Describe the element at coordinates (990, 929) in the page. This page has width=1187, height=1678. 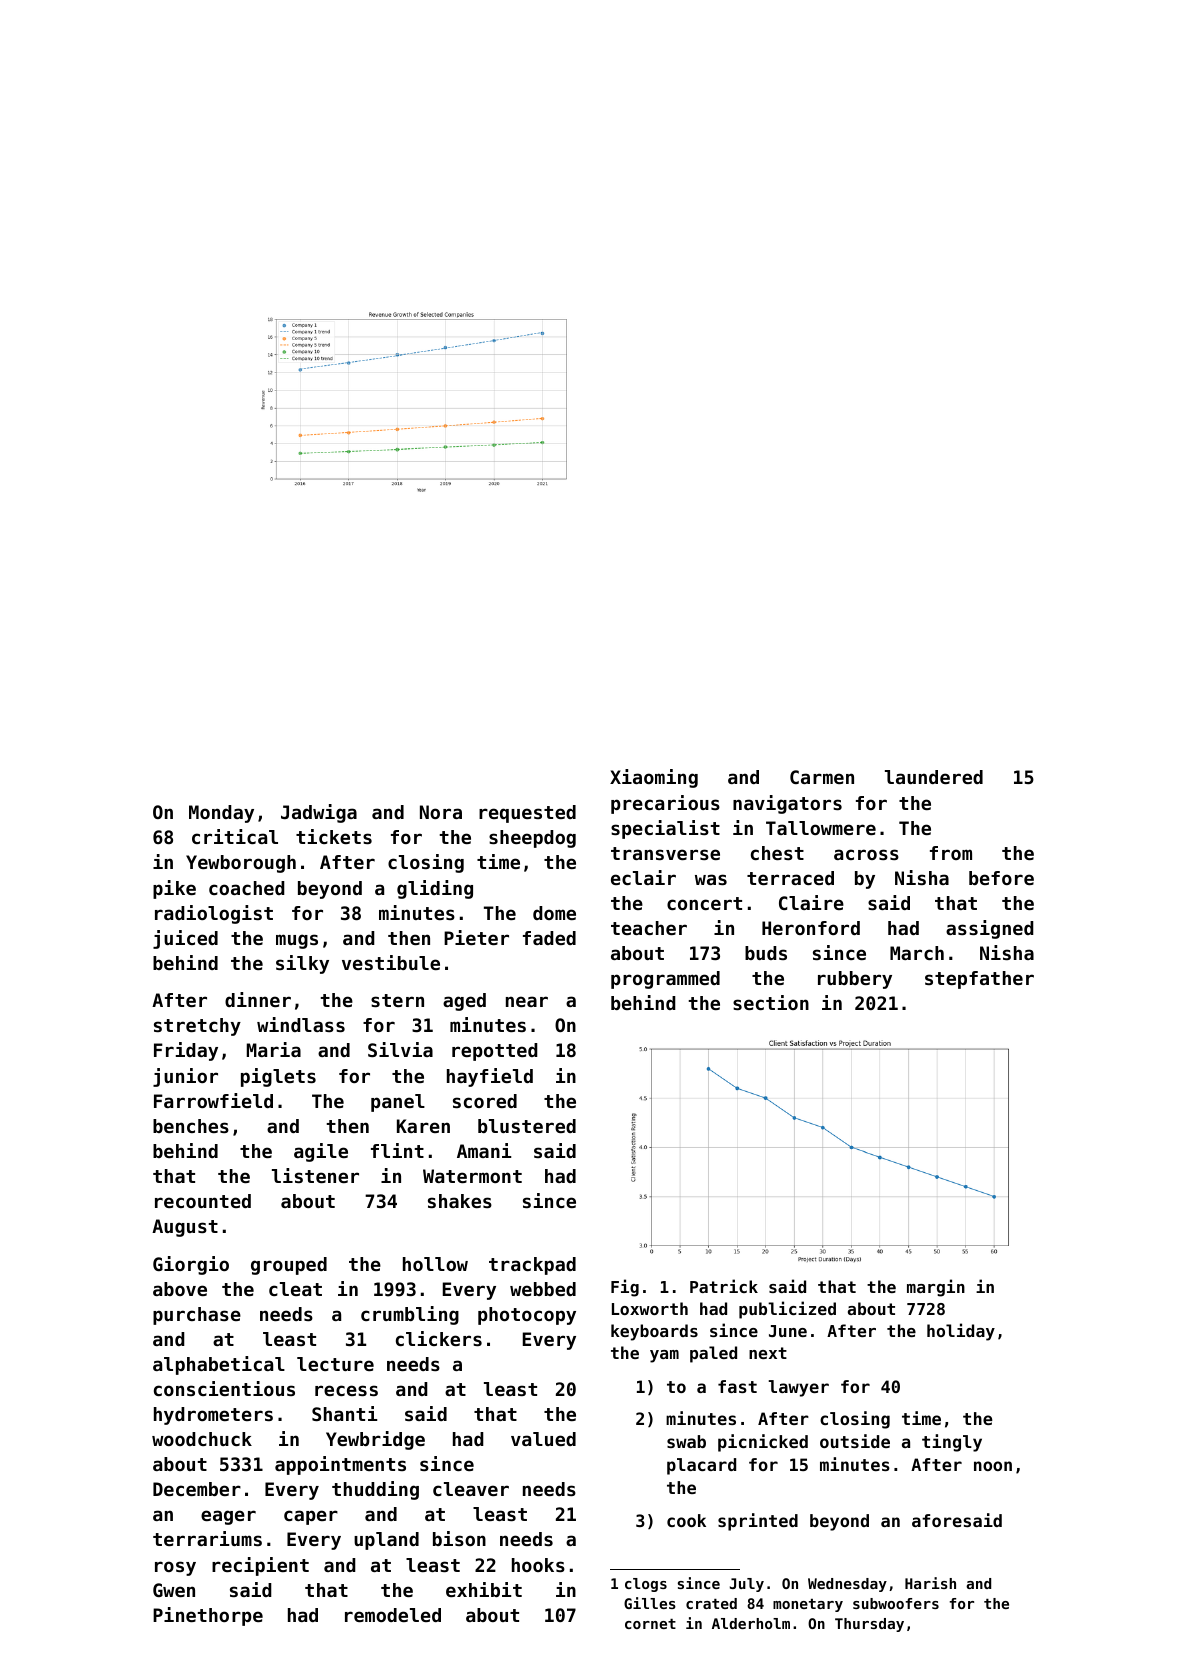
I see `assigned` at that location.
